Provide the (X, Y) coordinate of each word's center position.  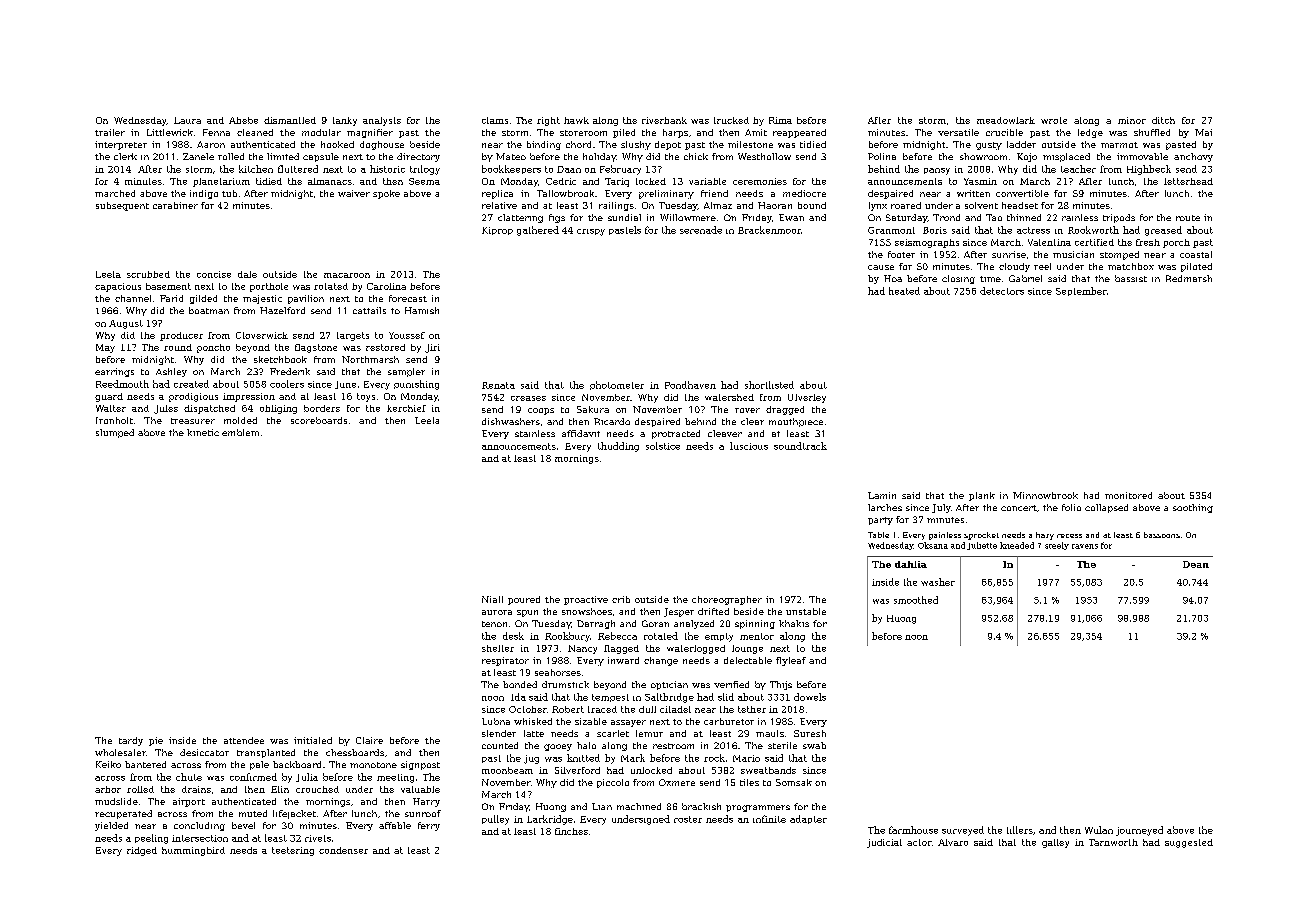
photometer (617, 385)
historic (387, 169)
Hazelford (282, 310)
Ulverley (807, 398)
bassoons (1162, 535)
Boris (935, 230)
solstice (663, 446)
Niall (492, 599)
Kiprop (497, 231)
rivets (318, 838)
